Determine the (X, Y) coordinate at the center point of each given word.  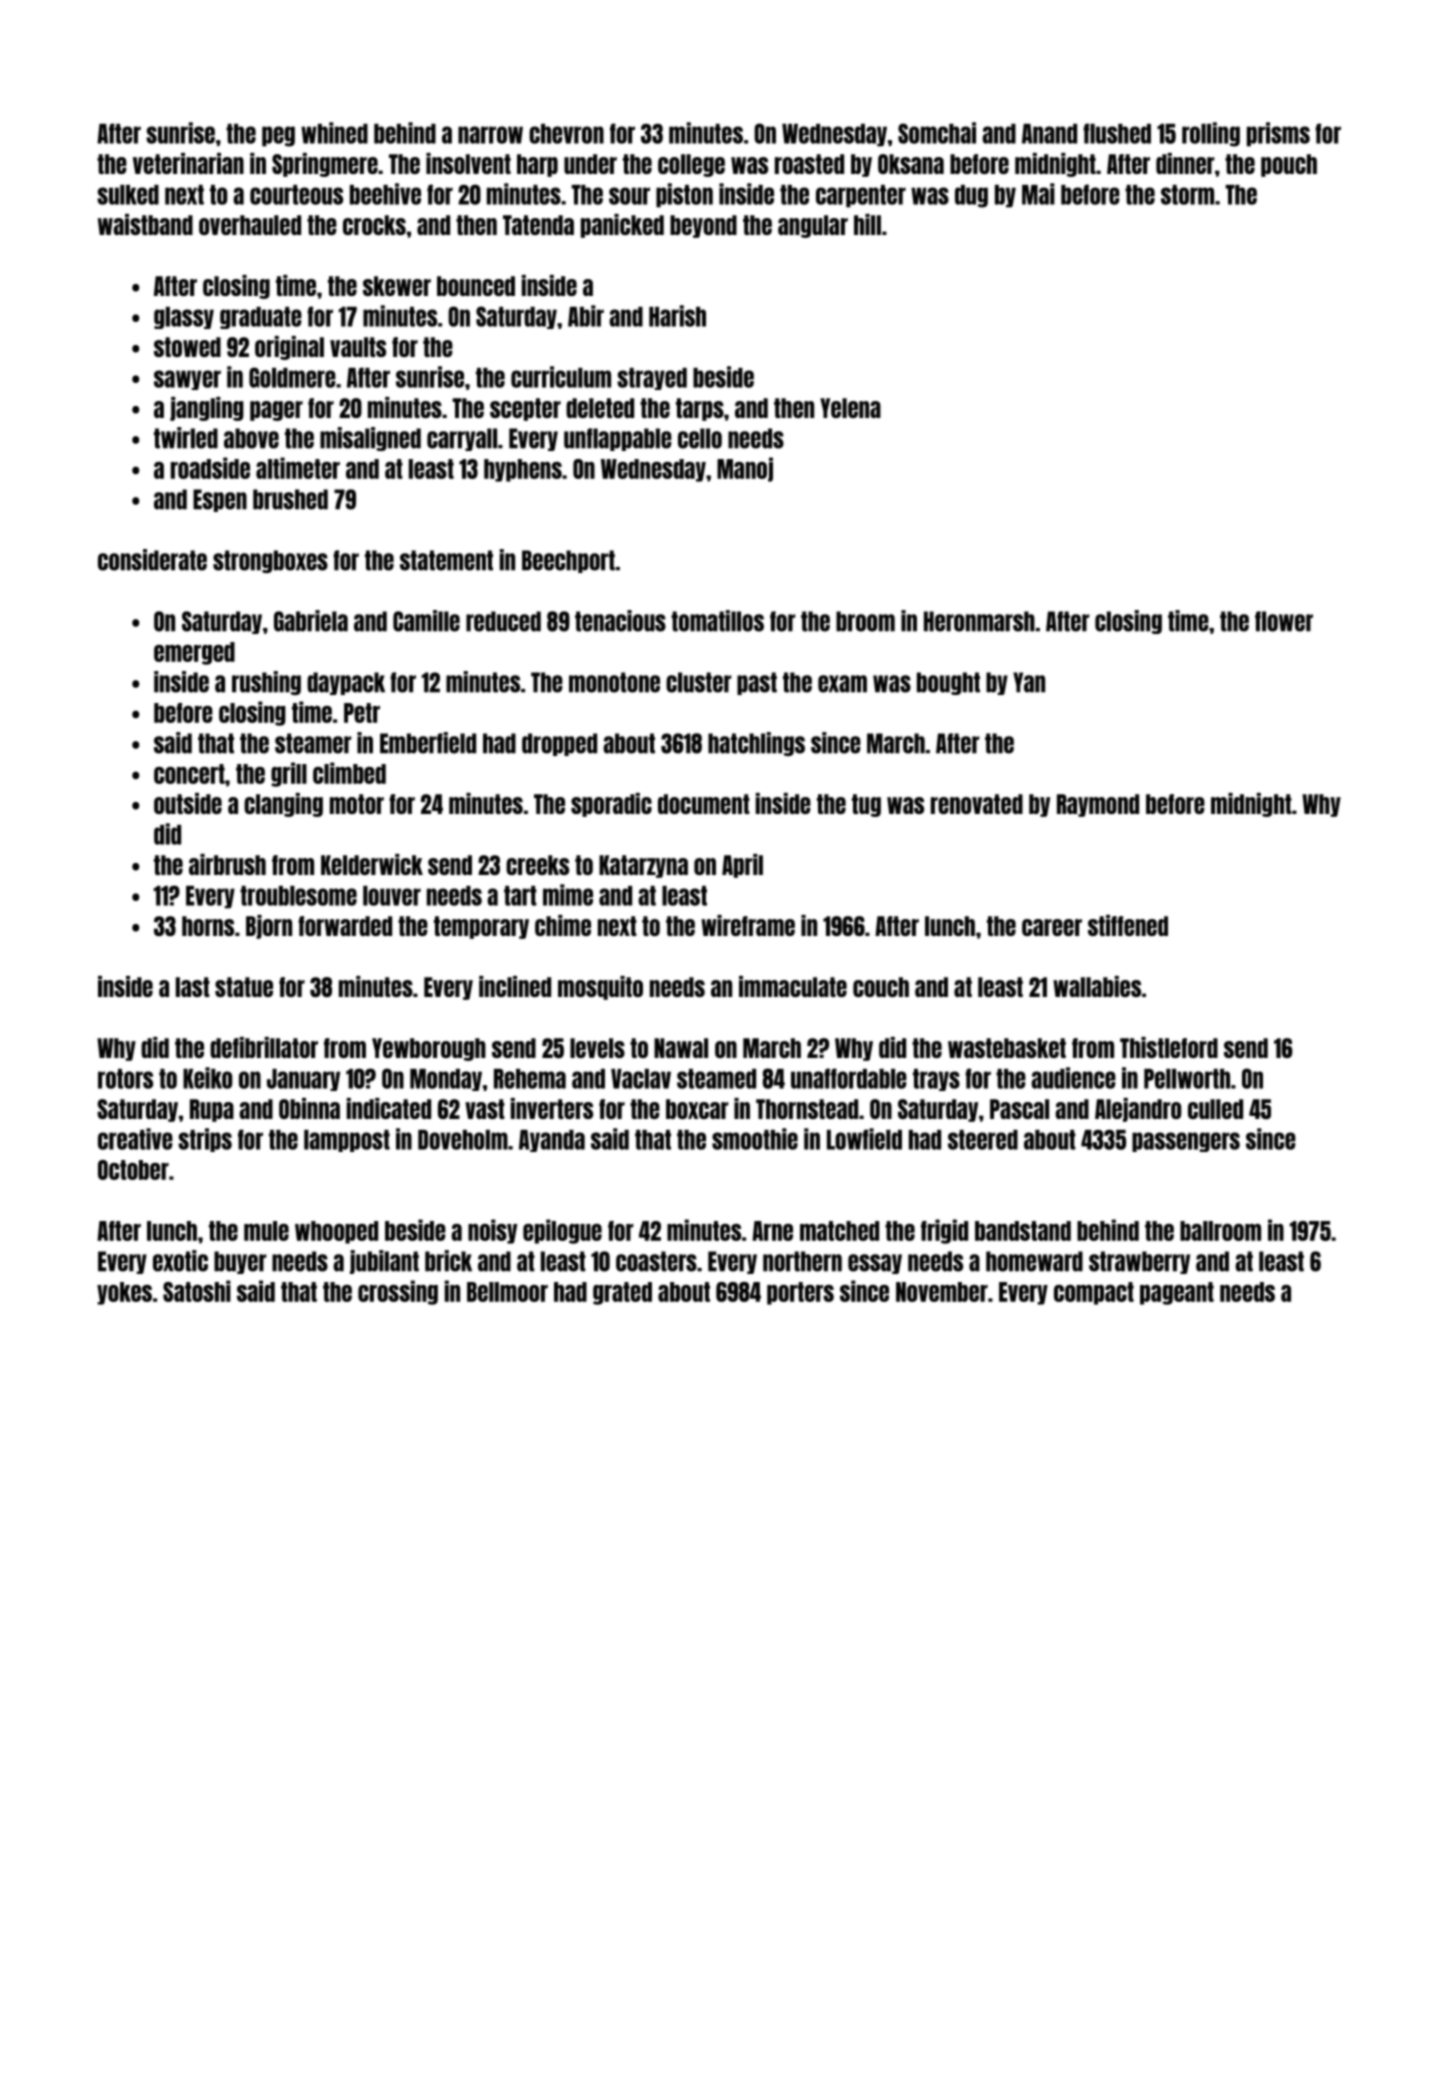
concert (189, 774)
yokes (124, 1293)
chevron (566, 134)
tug (866, 805)
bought (948, 683)
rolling (1211, 134)
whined (334, 133)
